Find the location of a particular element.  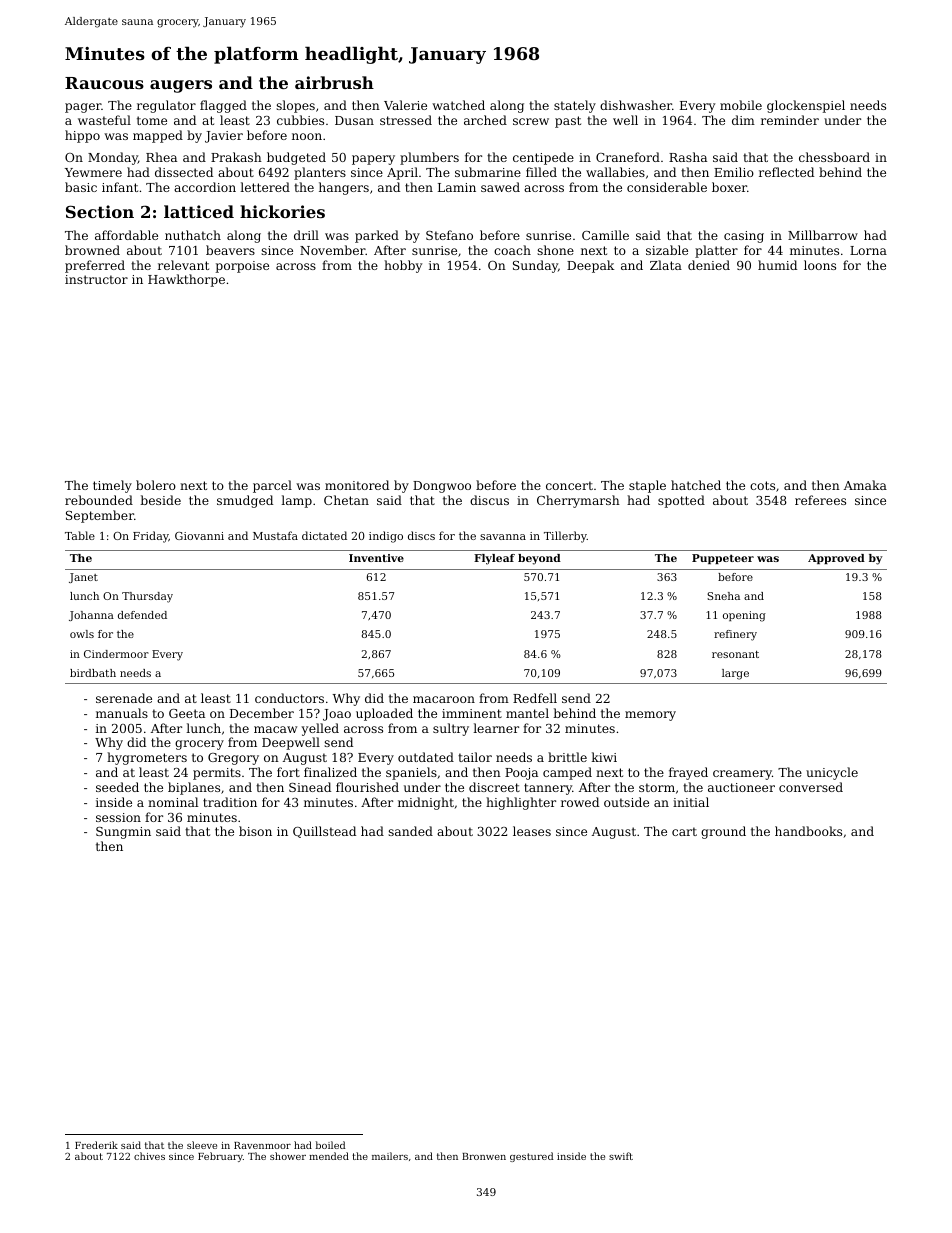

bison is located at coordinates (255, 831).
